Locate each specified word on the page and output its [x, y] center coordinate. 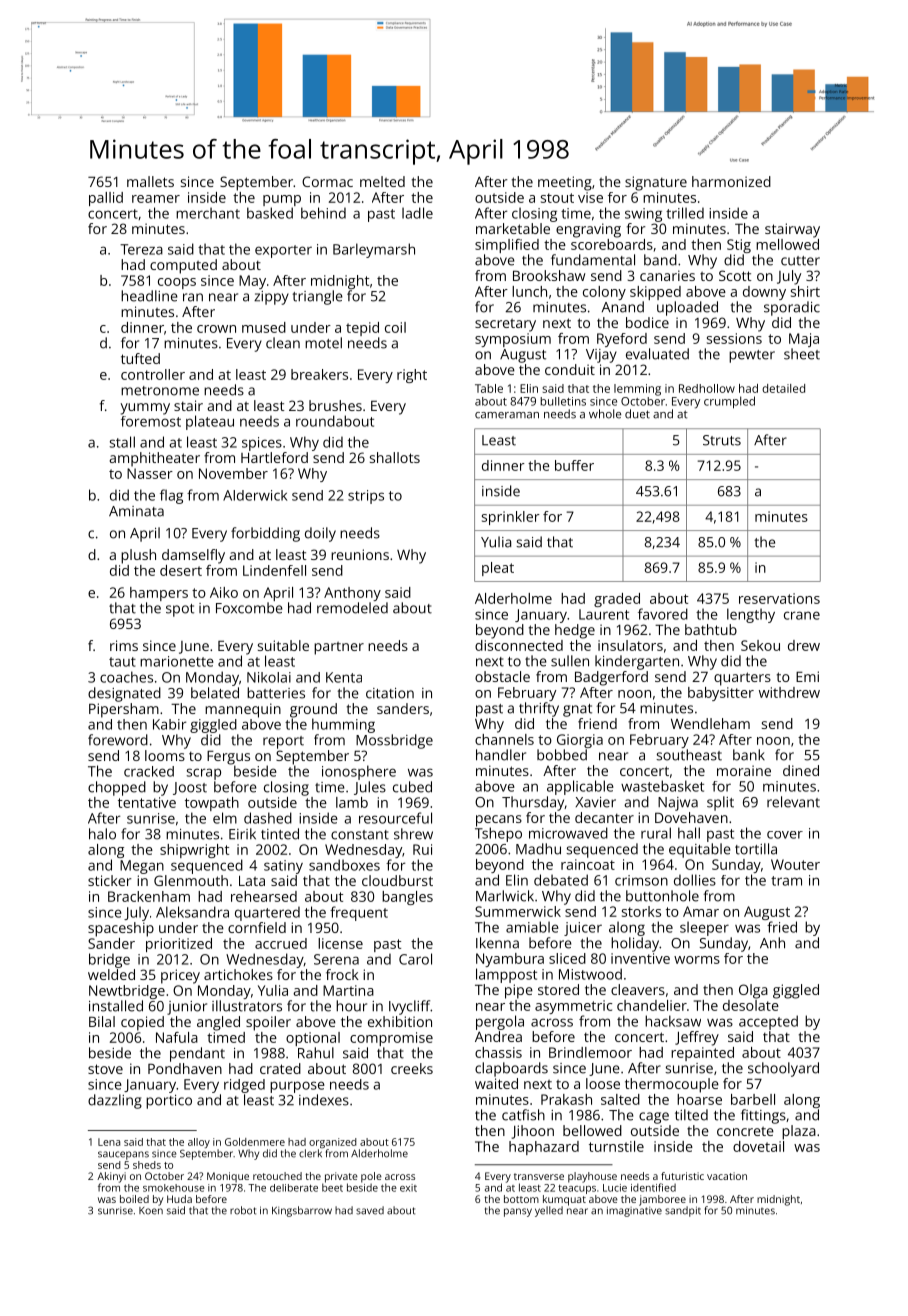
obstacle [502, 676]
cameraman [507, 415]
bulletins [563, 401]
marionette [177, 661]
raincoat [588, 864]
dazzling [115, 1101]
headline [149, 296]
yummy [145, 409]
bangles [407, 898]
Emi [807, 676]
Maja [804, 340]
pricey [180, 976]
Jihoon [533, 1132]
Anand [623, 307]
